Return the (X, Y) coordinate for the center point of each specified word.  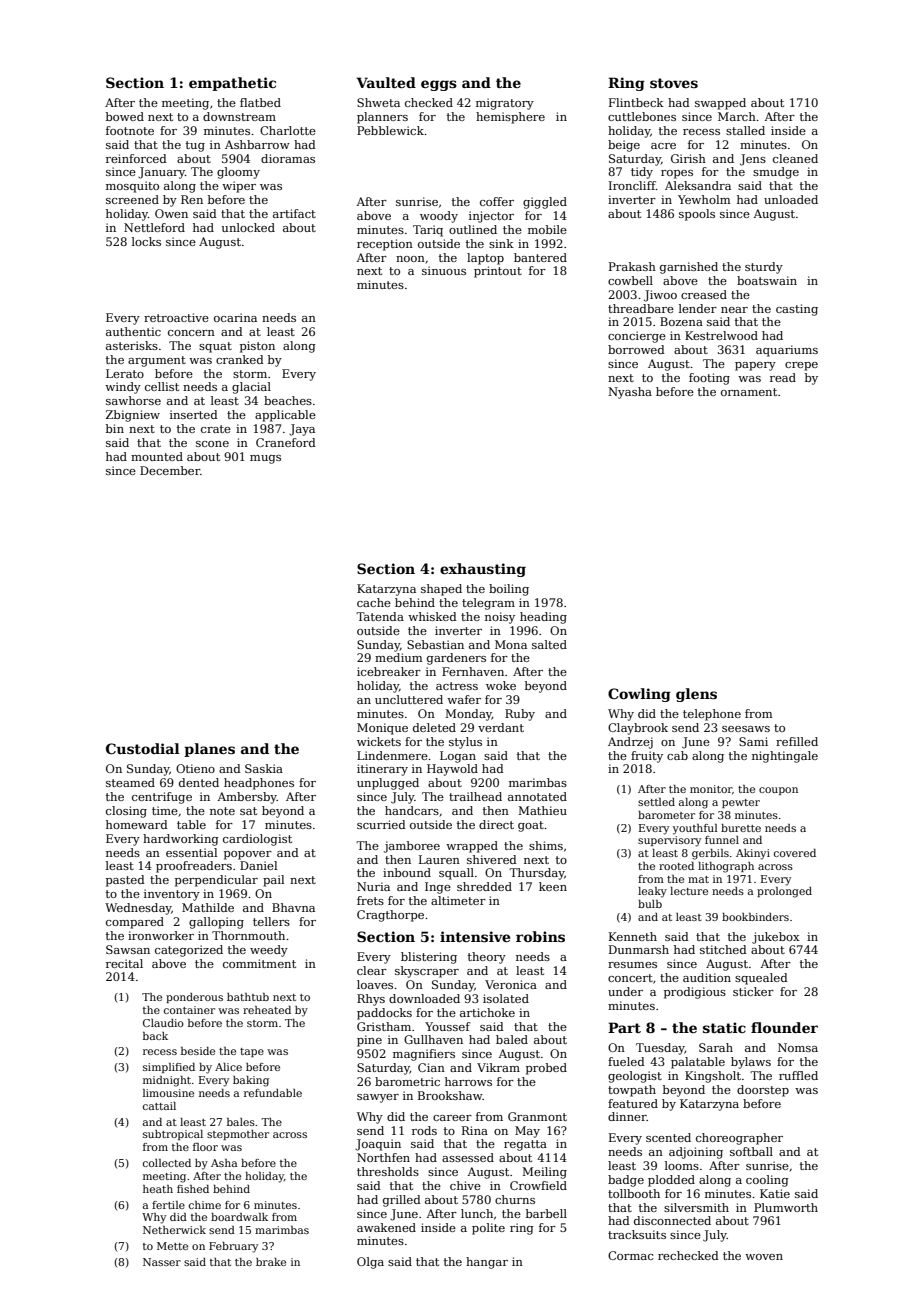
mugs (265, 459)
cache (374, 602)
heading (543, 618)
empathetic (232, 84)
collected (167, 1163)
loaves (375, 984)
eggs (439, 85)
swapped (720, 104)
